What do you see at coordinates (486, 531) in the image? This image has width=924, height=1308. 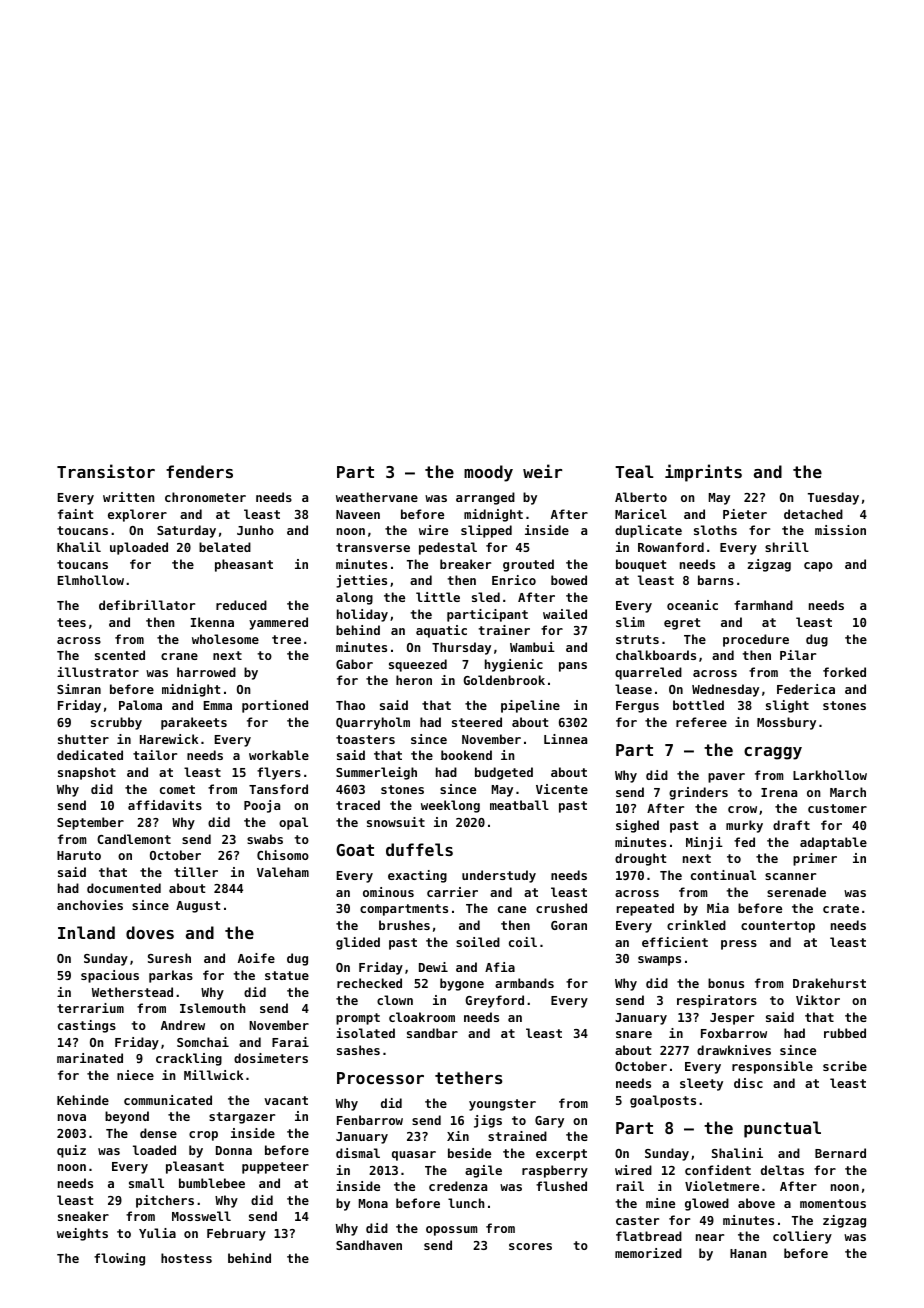 I see `slipped` at bounding box center [486, 531].
